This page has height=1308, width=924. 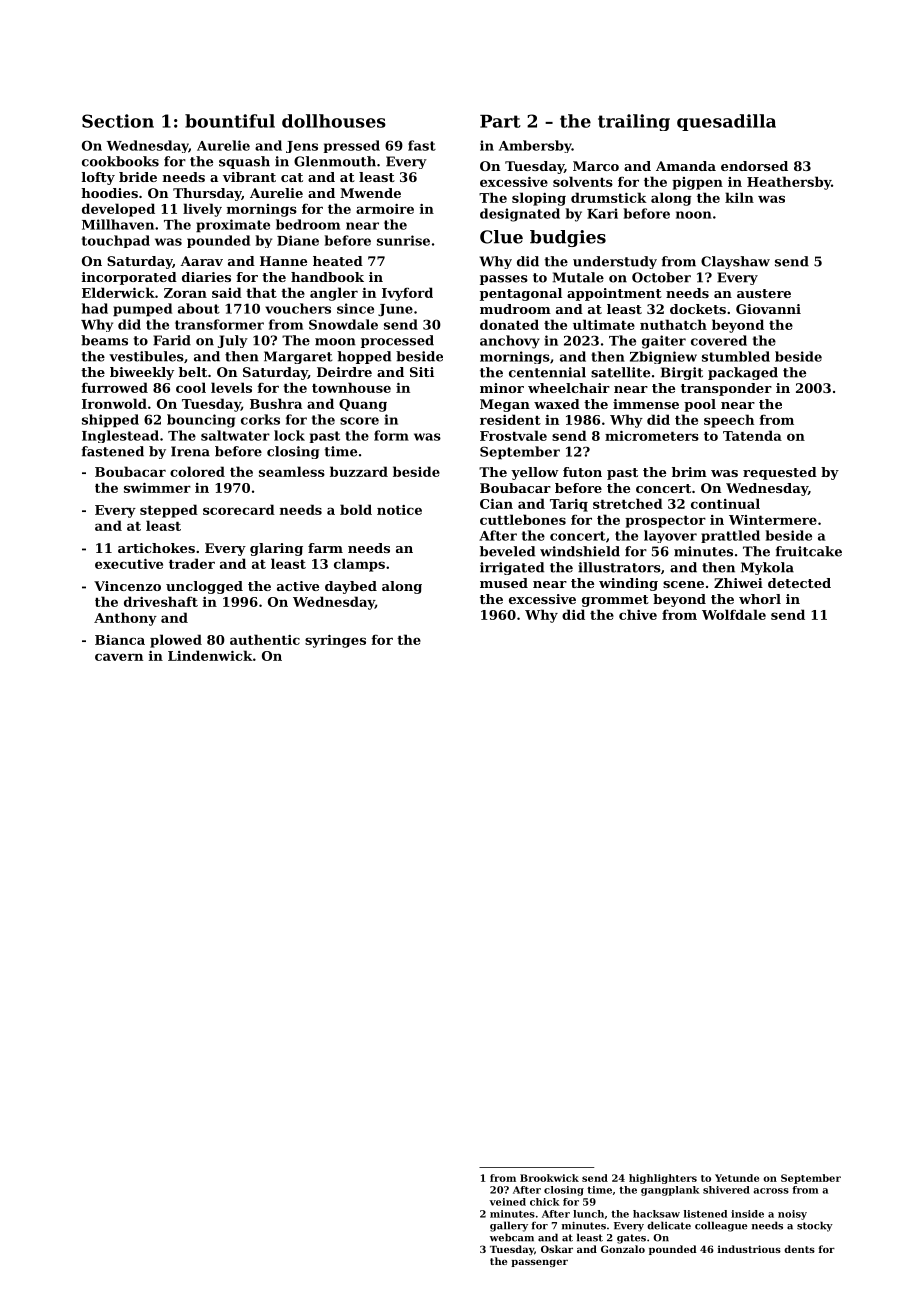 What do you see at coordinates (120, 640) in the page?
I see `Bianca` at bounding box center [120, 640].
